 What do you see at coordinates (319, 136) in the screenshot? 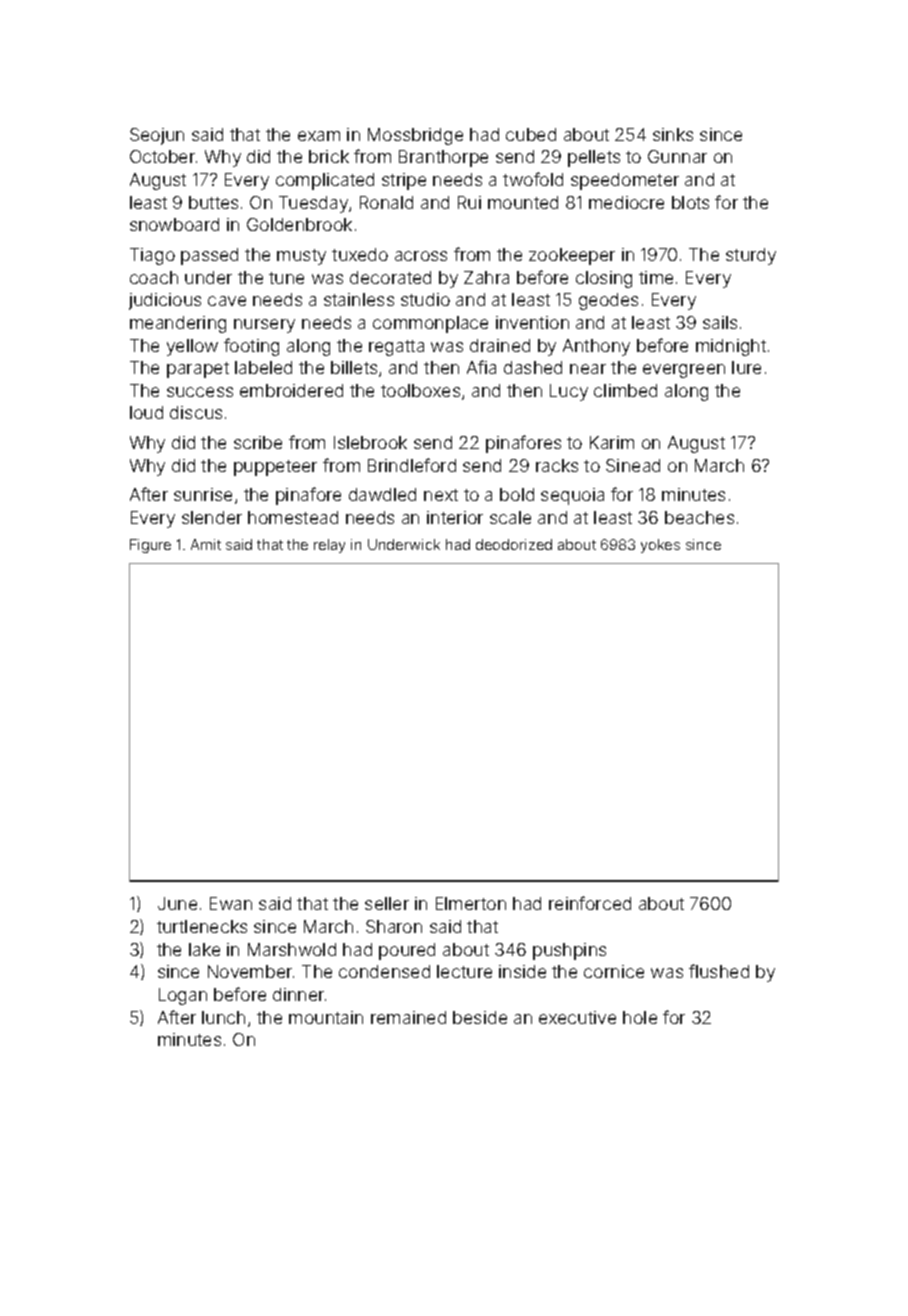
I see `exam` at bounding box center [319, 136].
